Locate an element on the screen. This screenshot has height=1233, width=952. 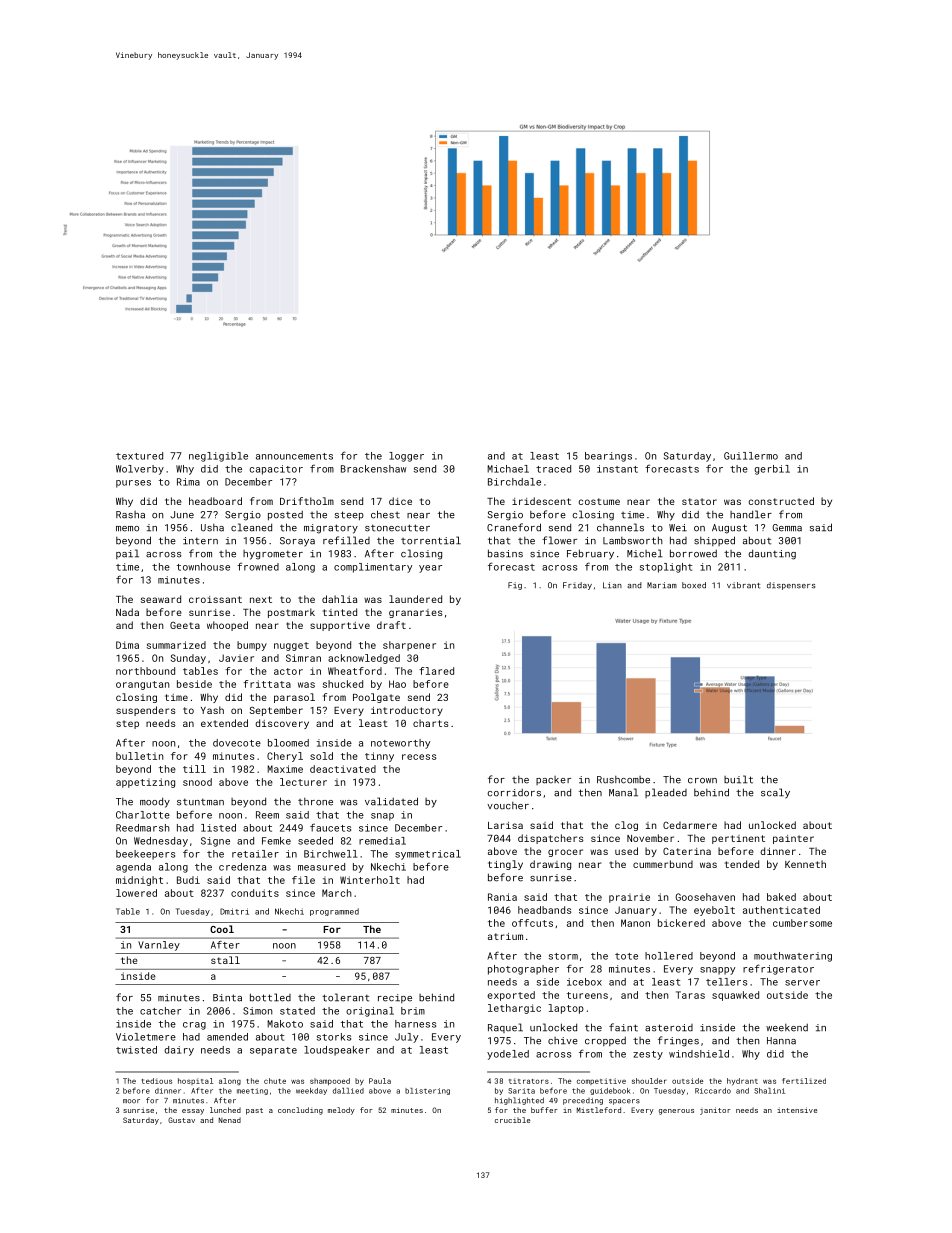
Winterholt is located at coordinates (370, 880).
